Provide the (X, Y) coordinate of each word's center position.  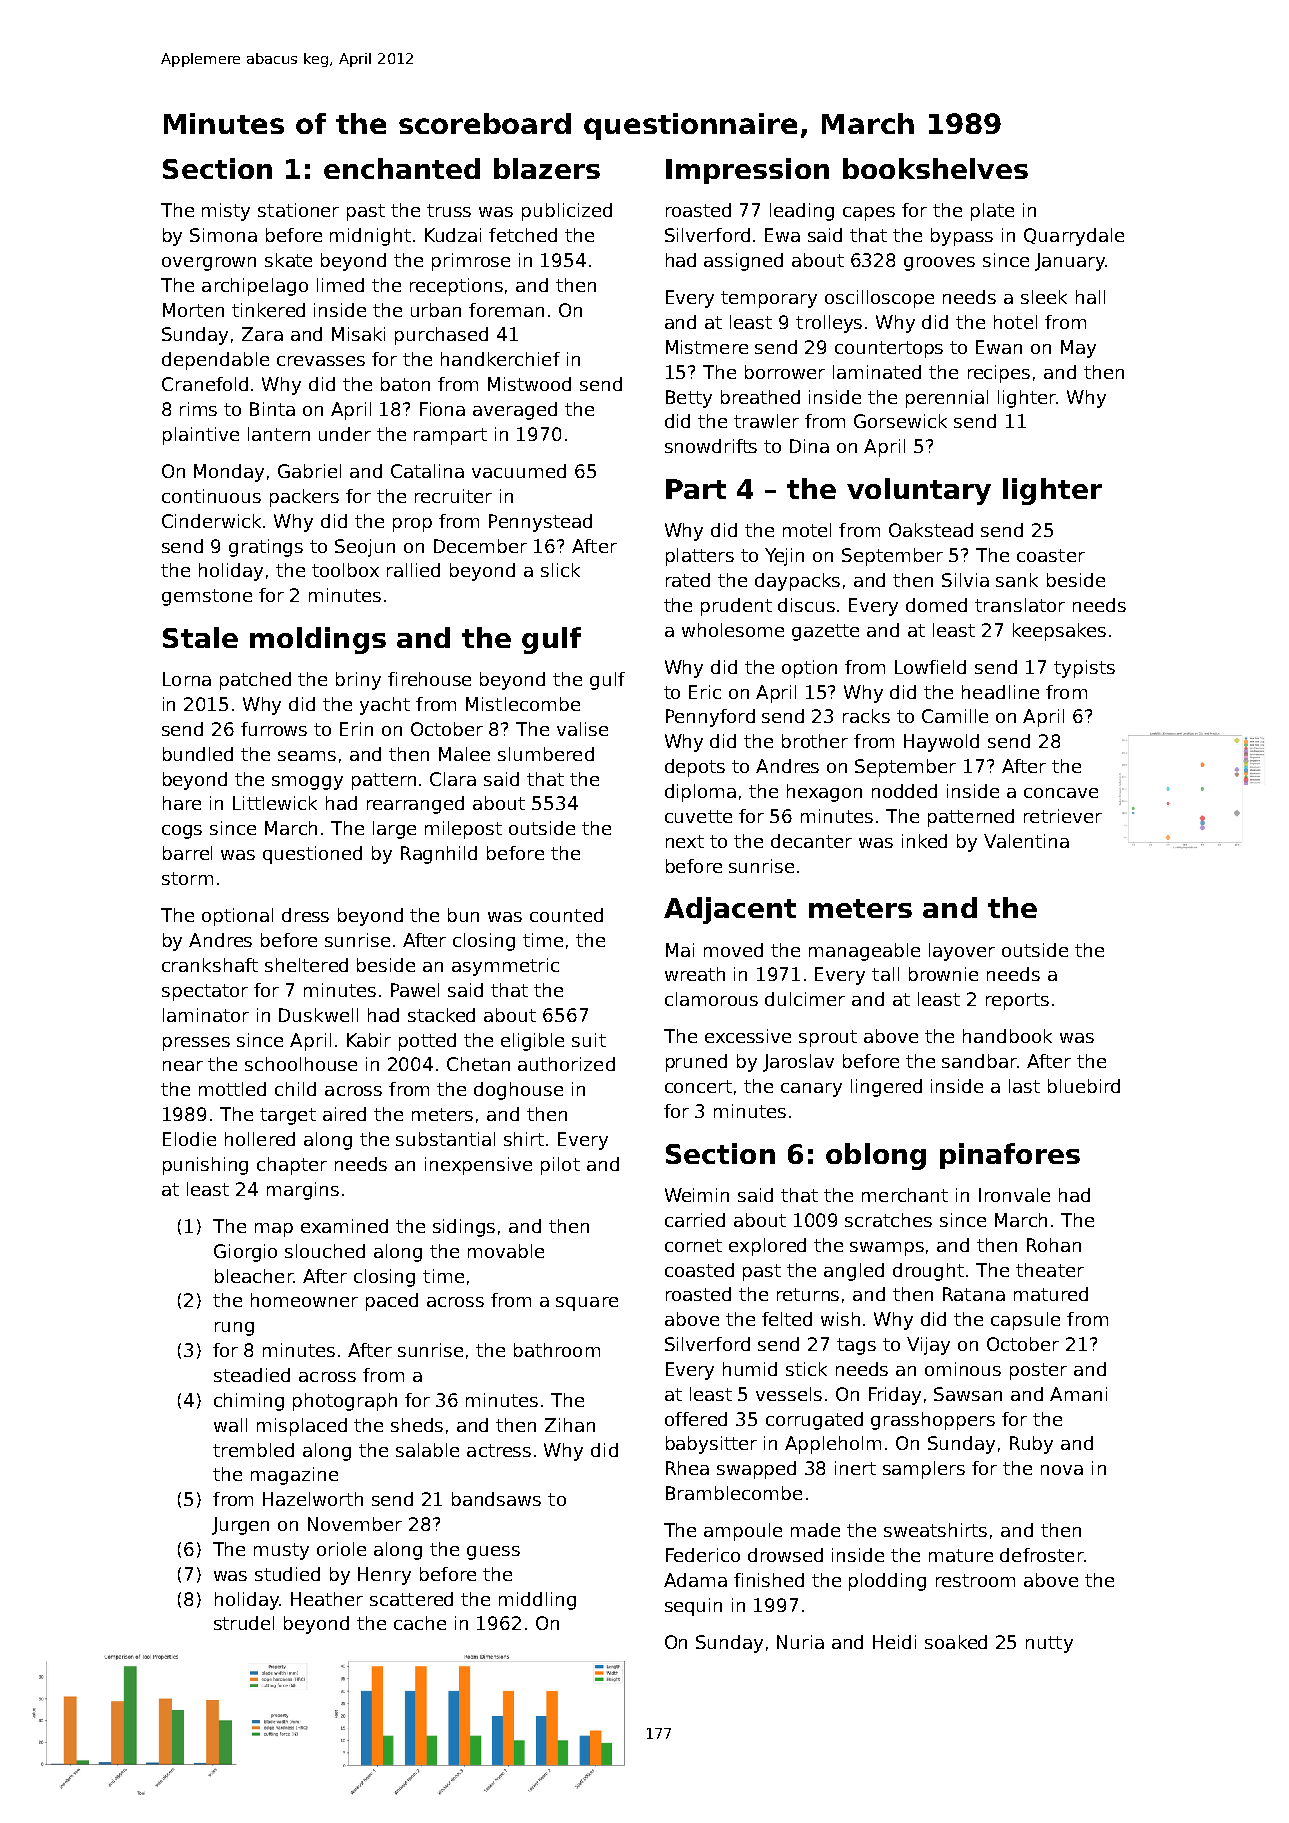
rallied (413, 570)
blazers (547, 168)
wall (230, 1425)
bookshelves (935, 168)
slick (560, 570)
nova (1062, 1470)
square (587, 1304)
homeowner (304, 1300)
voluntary (919, 491)
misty (226, 212)
